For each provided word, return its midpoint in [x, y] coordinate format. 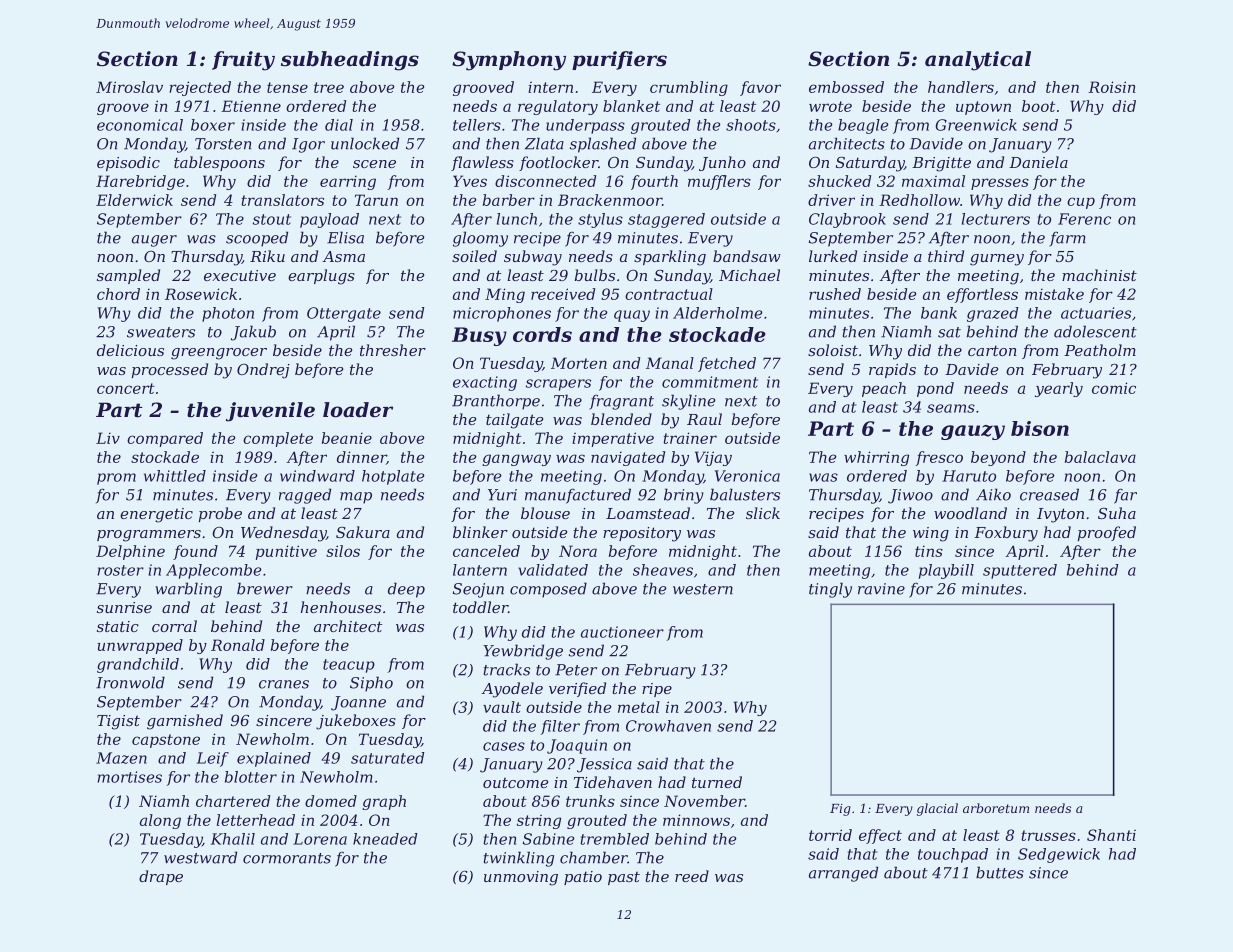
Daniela [1038, 162]
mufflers [719, 182]
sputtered [1020, 571]
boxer [213, 125]
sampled [128, 276]
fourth [654, 182]
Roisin [1112, 87]
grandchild [138, 665]
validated [553, 570]
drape [161, 877]
